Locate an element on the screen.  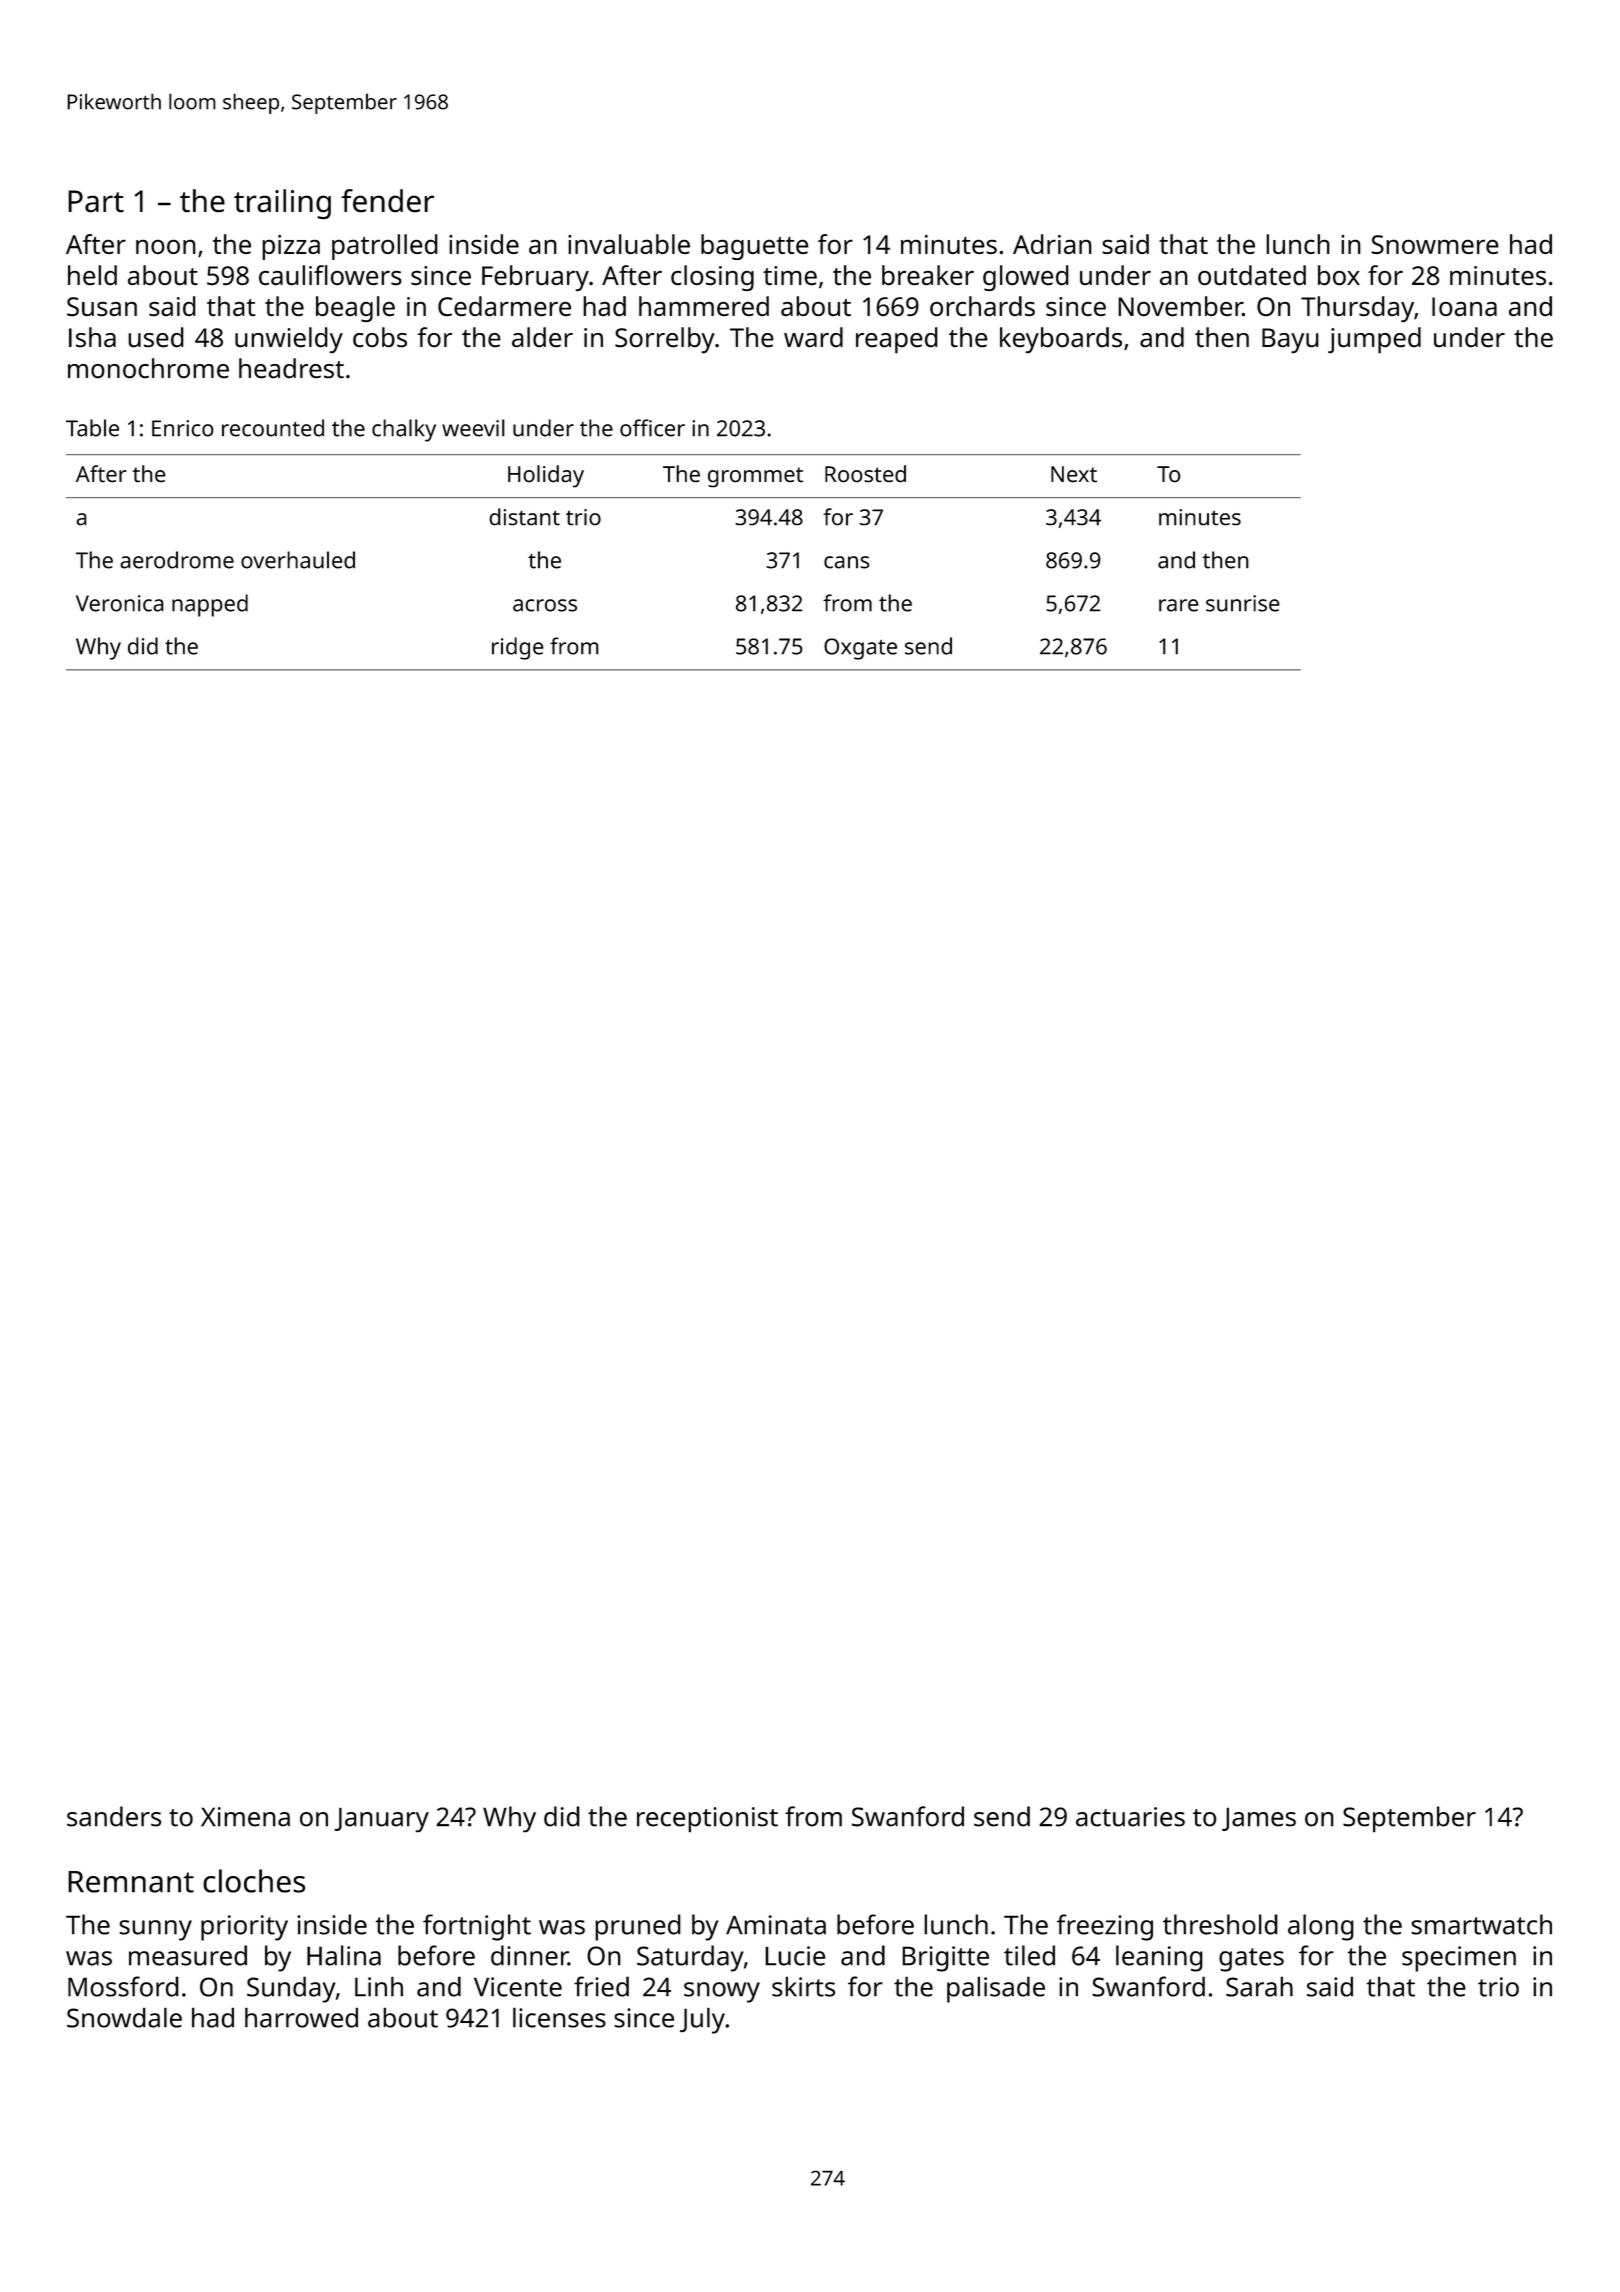
threshold is located at coordinates (1220, 1924).
